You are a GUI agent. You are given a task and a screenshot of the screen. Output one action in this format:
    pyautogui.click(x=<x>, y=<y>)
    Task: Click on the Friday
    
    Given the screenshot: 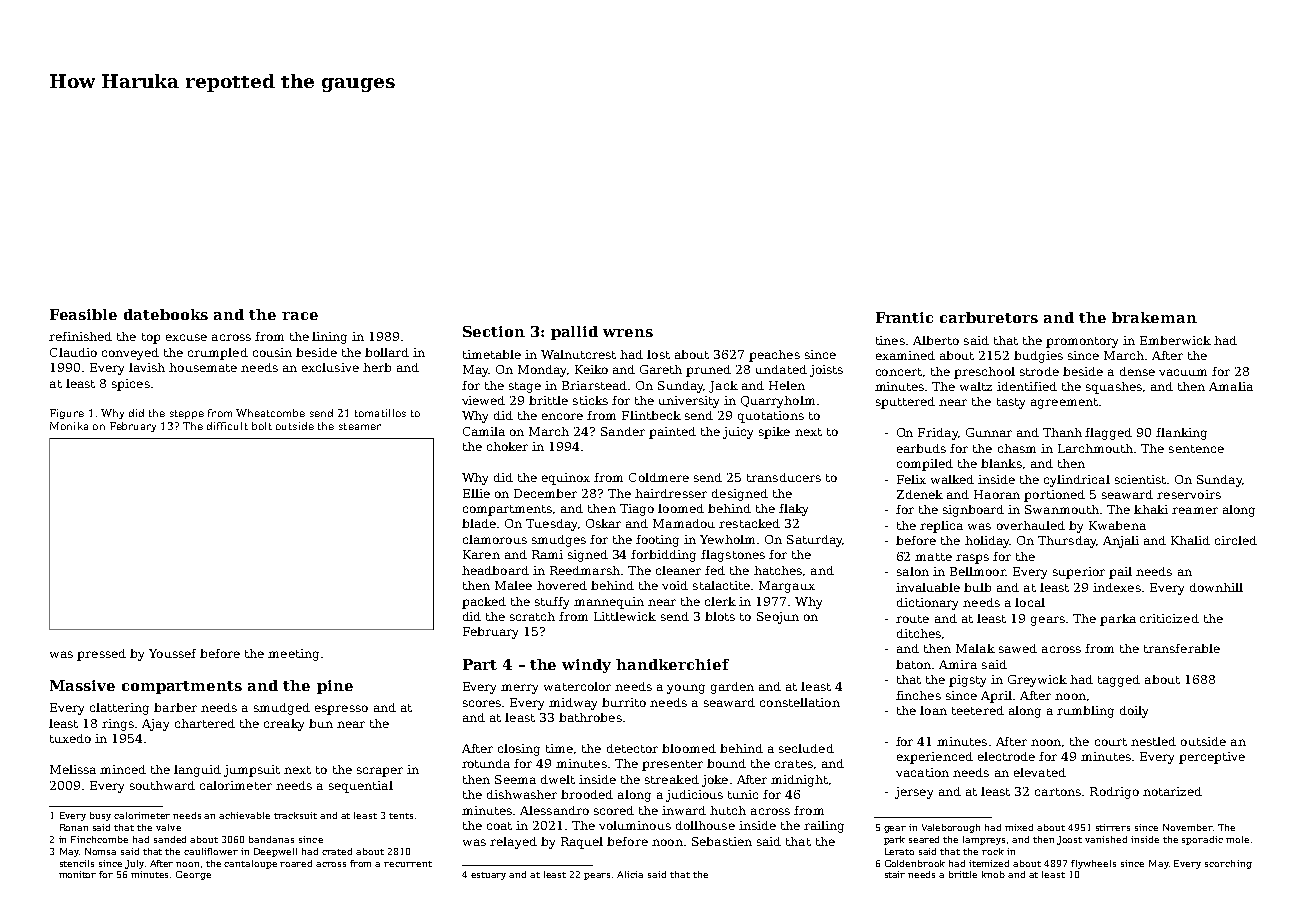 What is the action you would take?
    pyautogui.click(x=938, y=434)
